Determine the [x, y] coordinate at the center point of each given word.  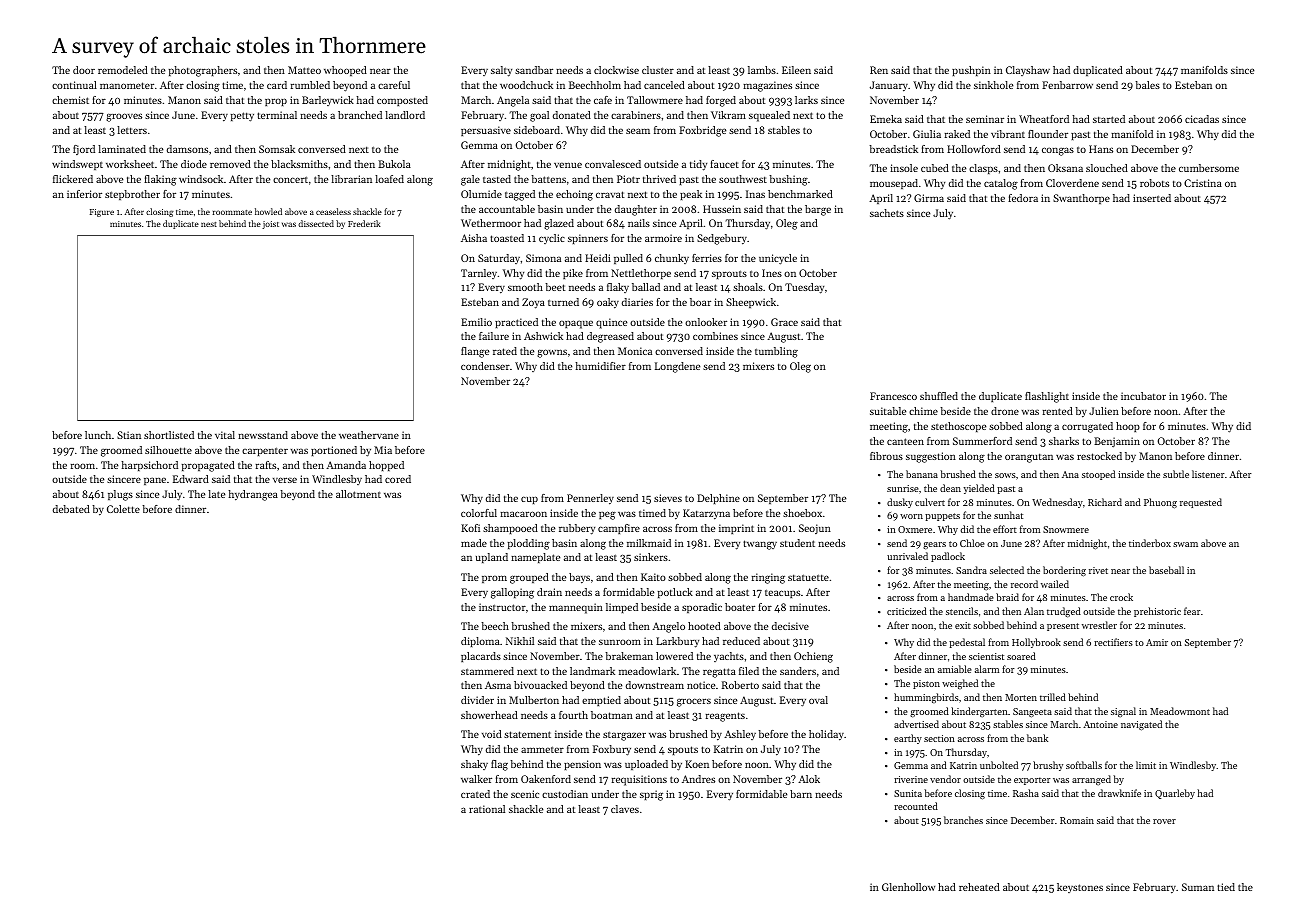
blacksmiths [299, 164]
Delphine [718, 499]
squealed [769, 116]
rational [487, 809]
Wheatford [1044, 119]
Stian [129, 435]
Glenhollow [908, 887]
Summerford [982, 441]
